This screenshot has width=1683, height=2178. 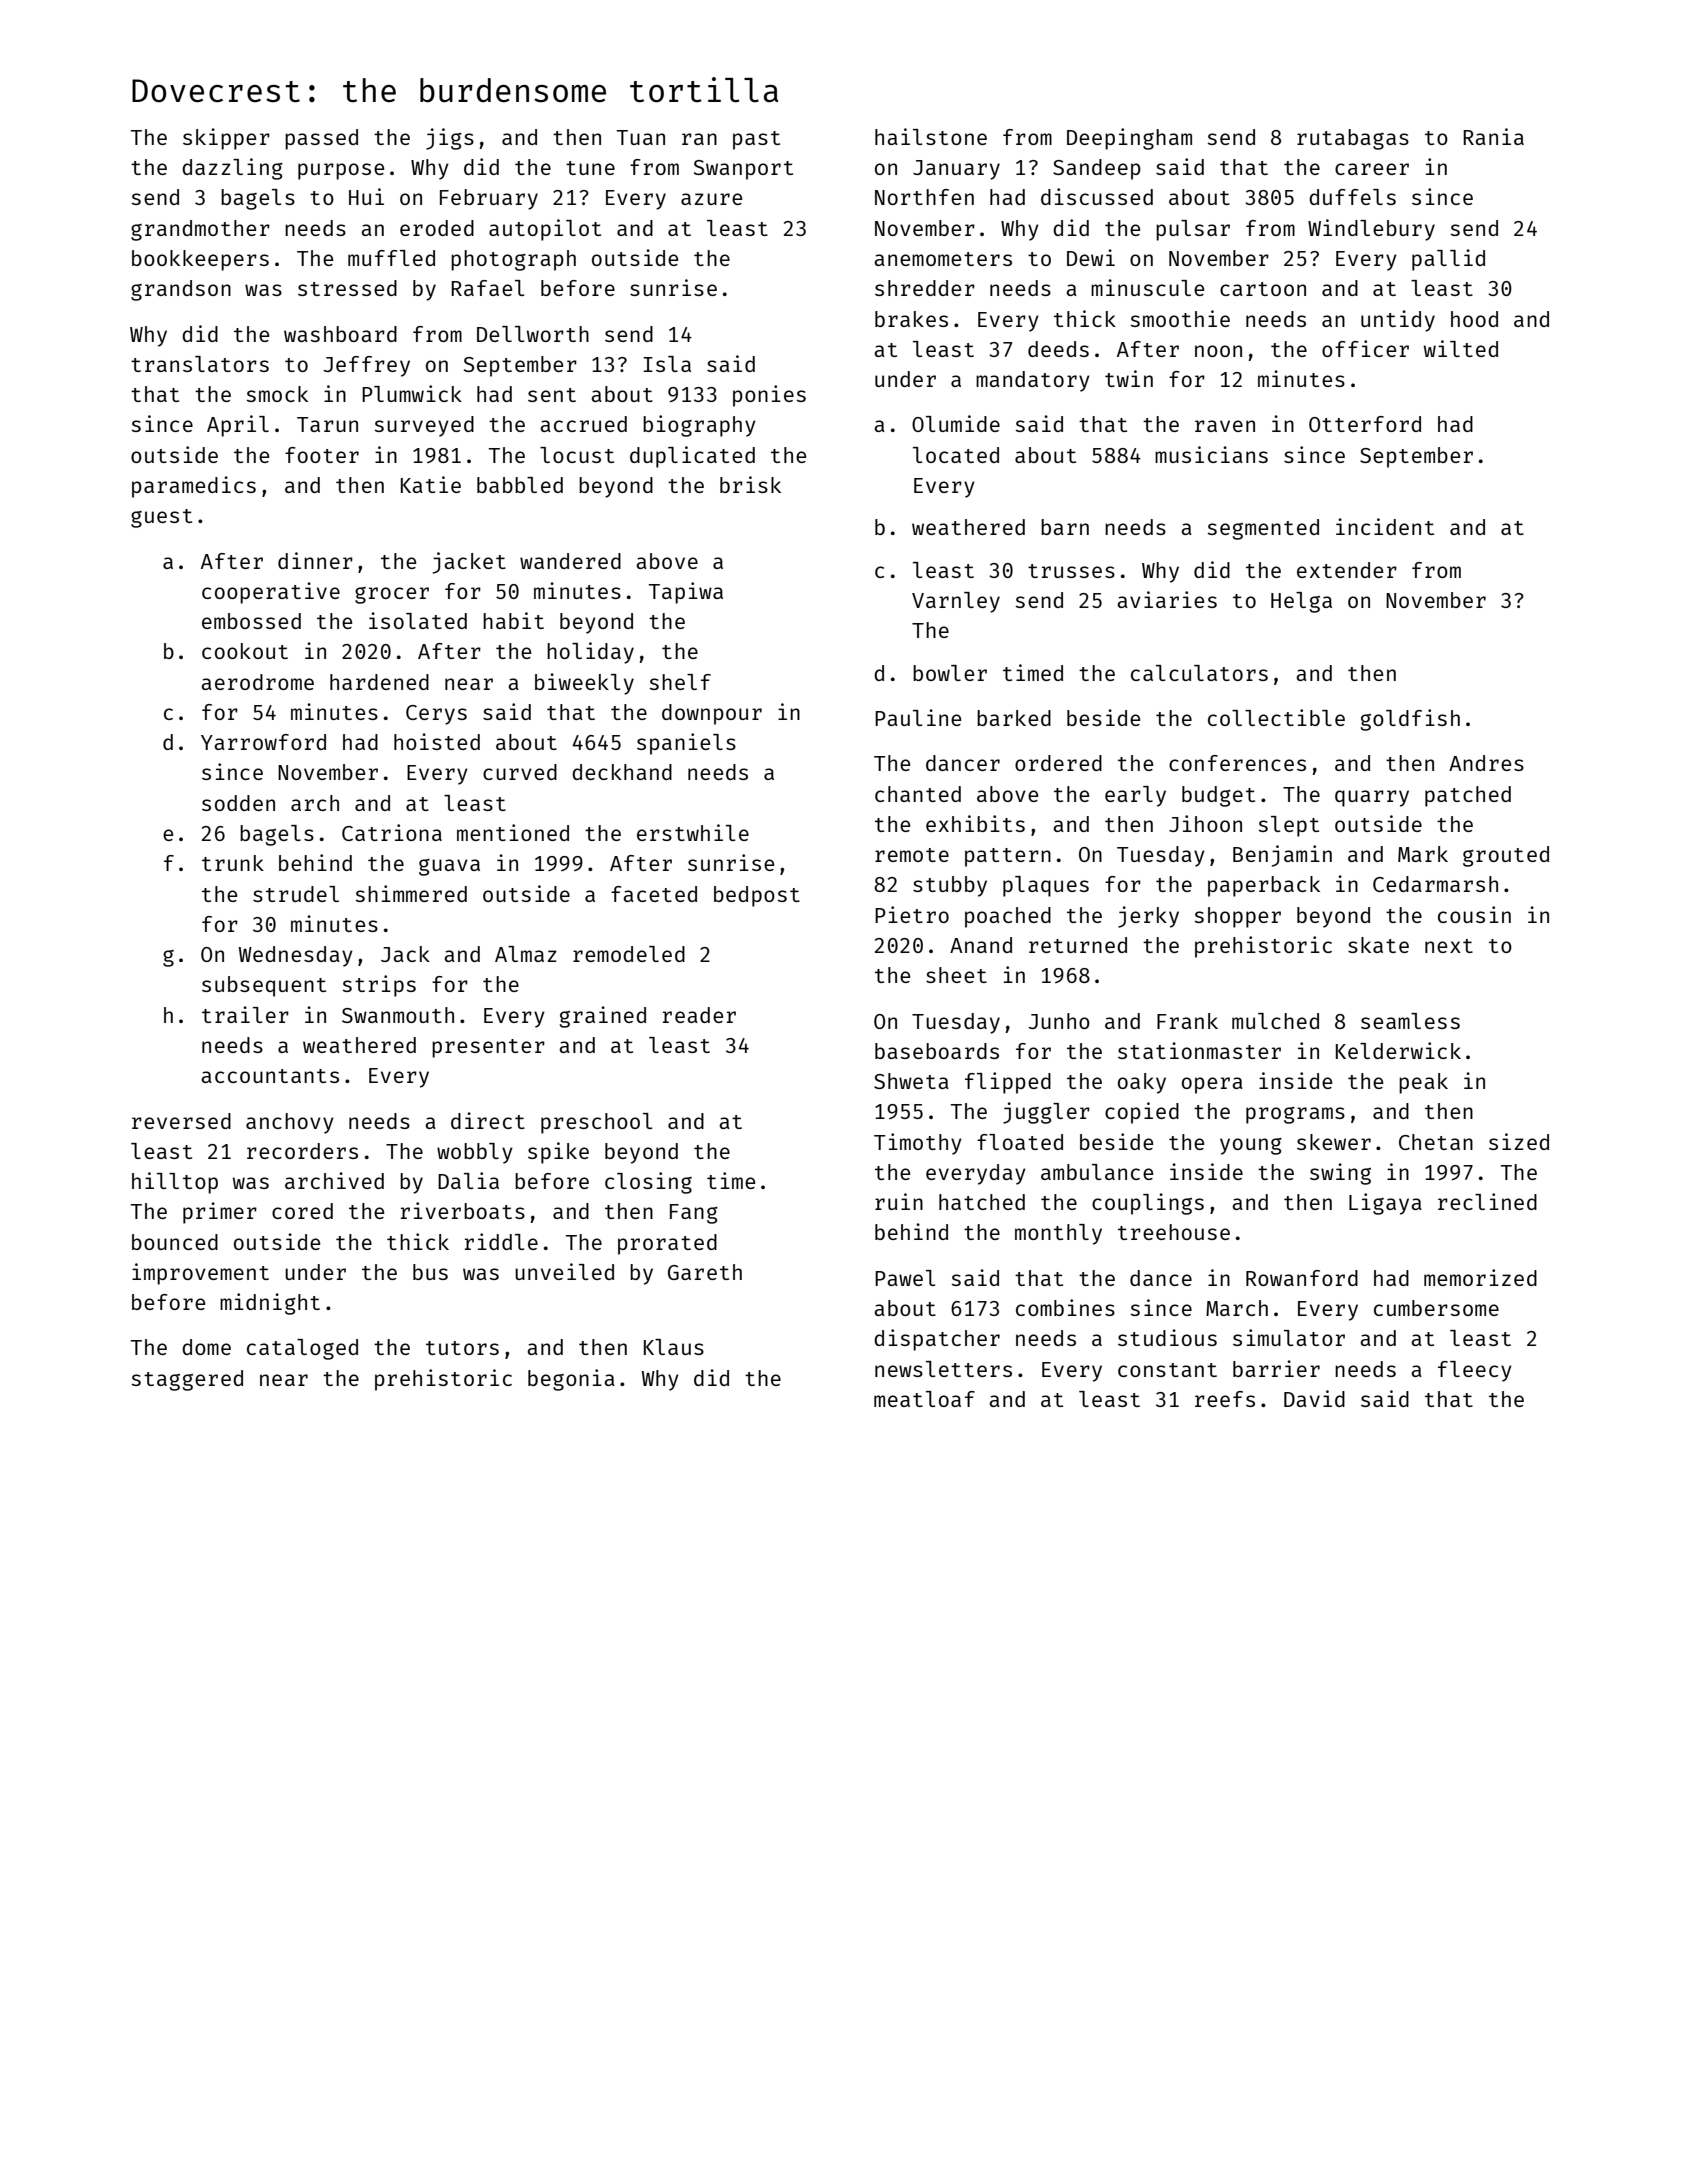 What do you see at coordinates (450, 139) in the screenshot?
I see `jigs` at bounding box center [450, 139].
